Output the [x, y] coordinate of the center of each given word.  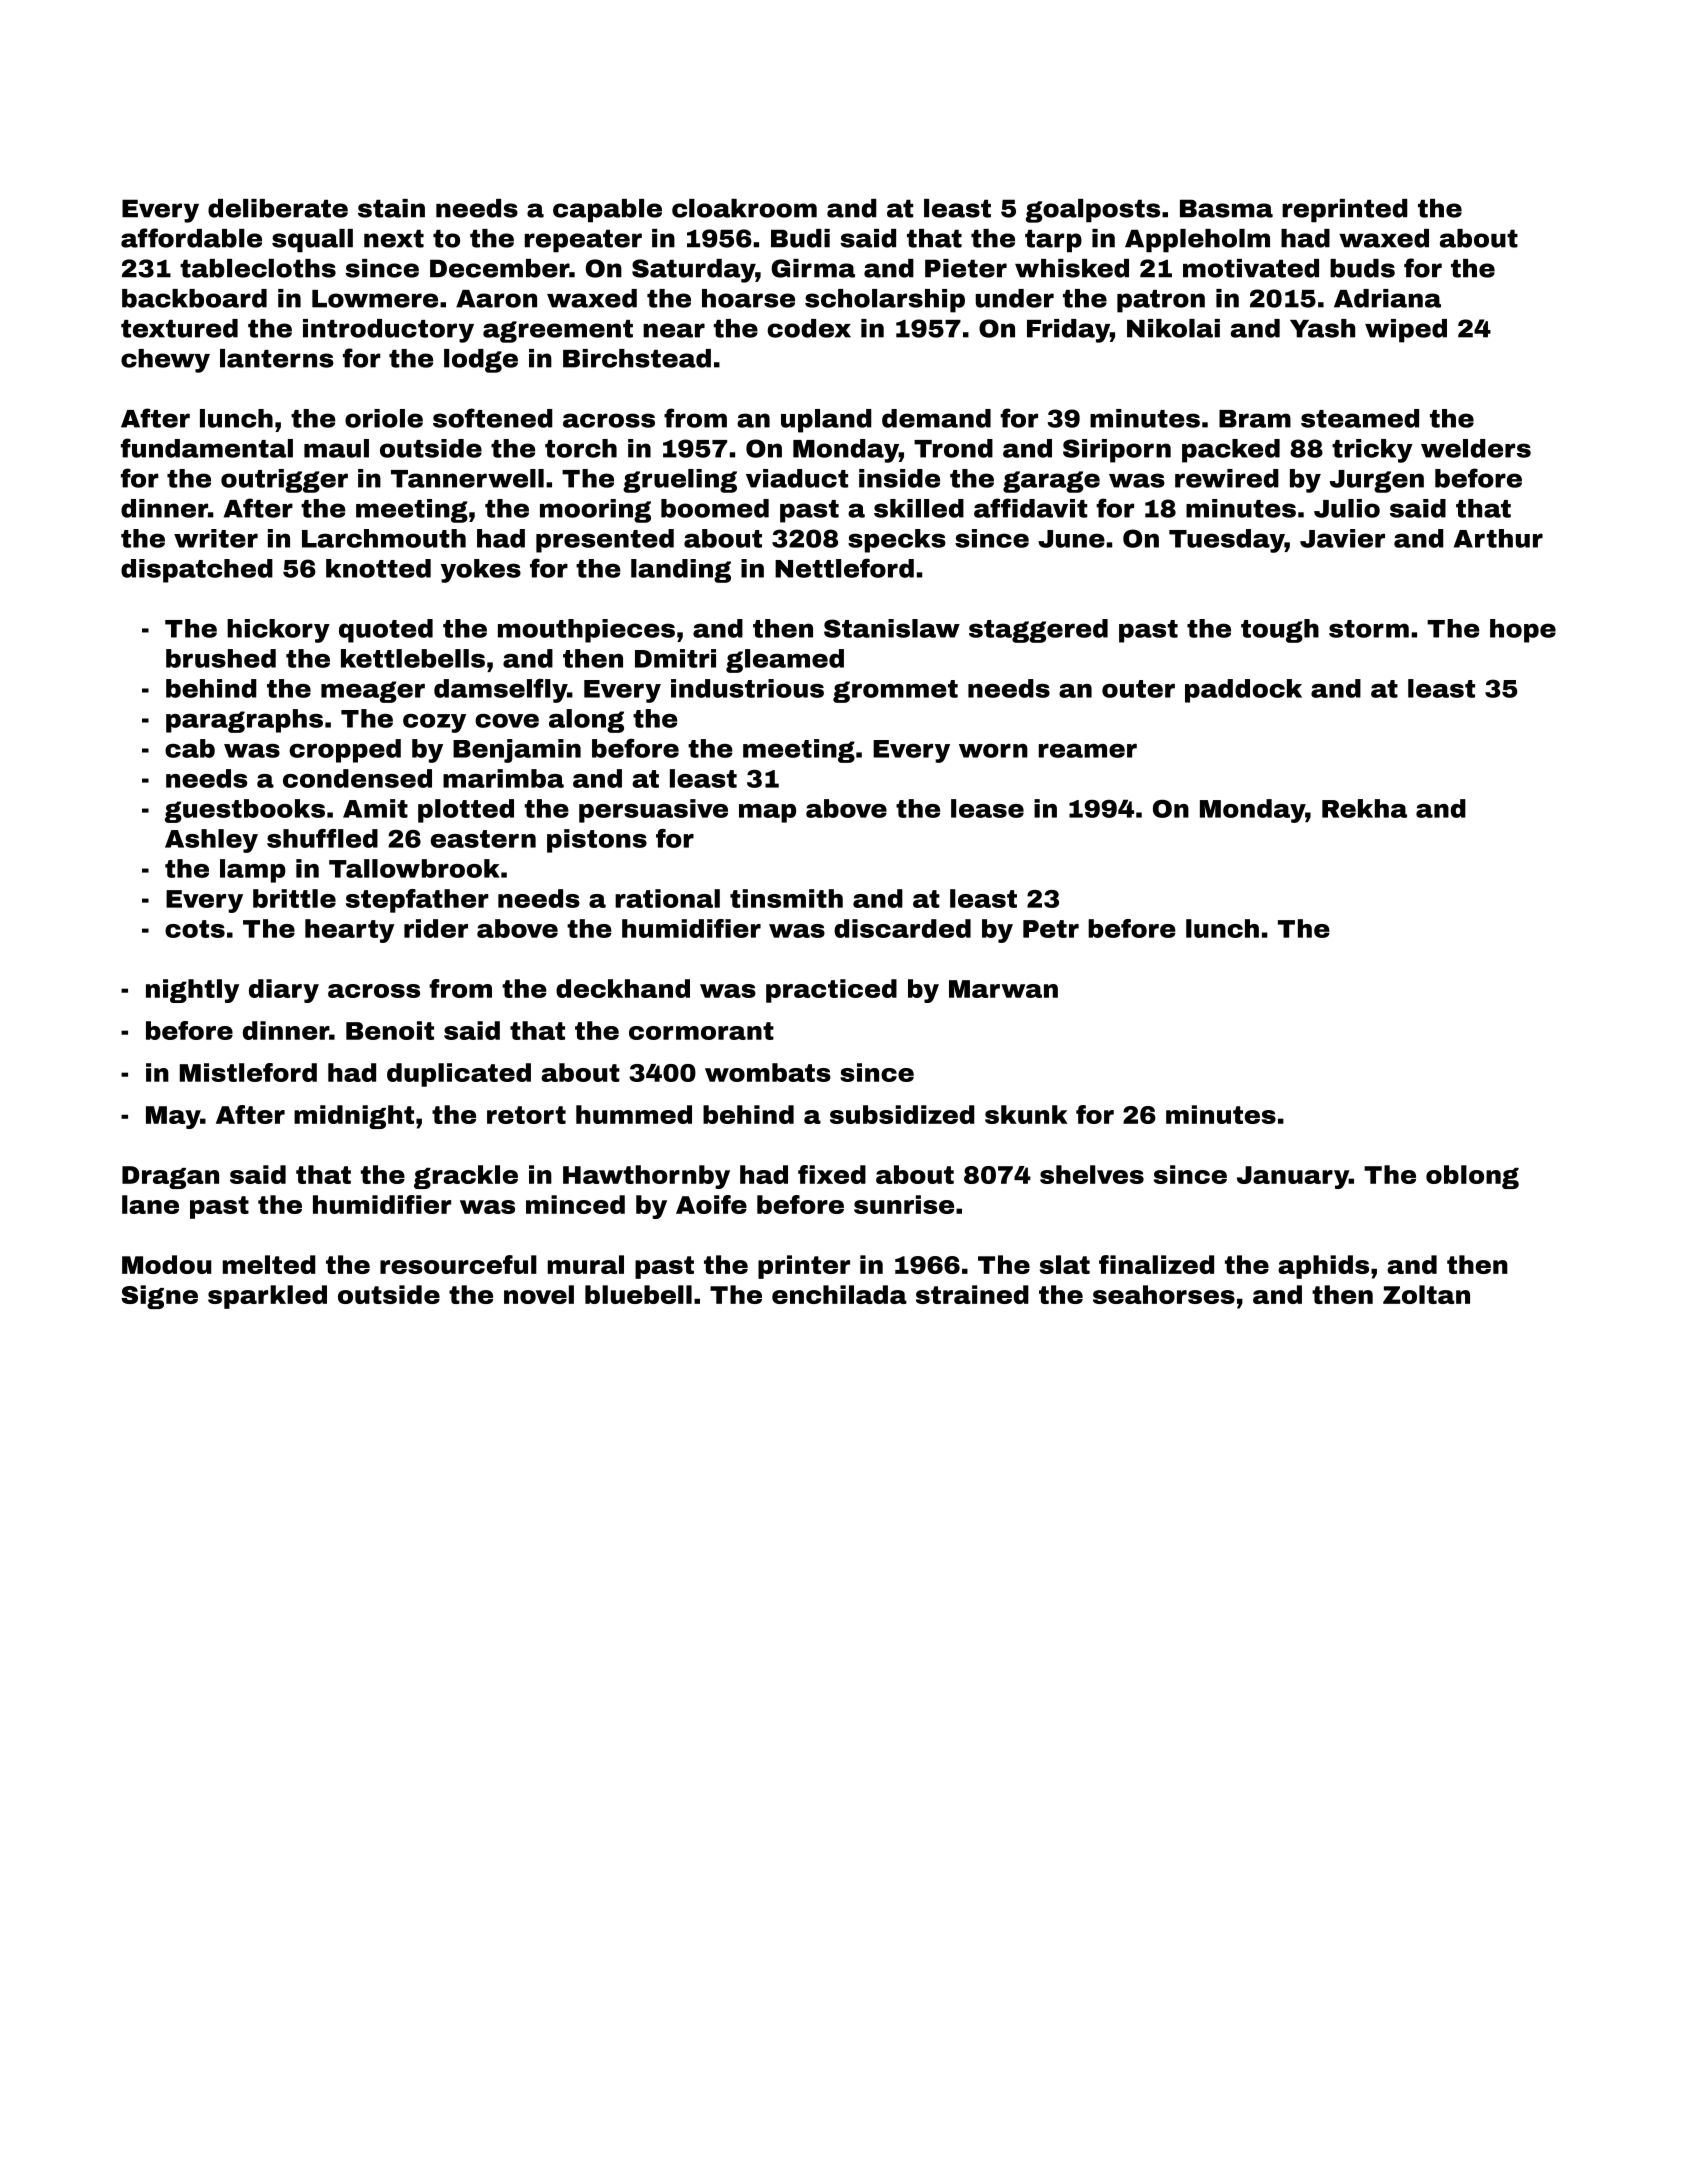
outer [1138, 689]
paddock [1243, 691]
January [1293, 1177]
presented [605, 541]
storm [1369, 629]
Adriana [1387, 298]
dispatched [197, 571]
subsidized [902, 1114]
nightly [192, 991]
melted [269, 1264]
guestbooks [245, 811]
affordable [191, 238]
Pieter [966, 268]
